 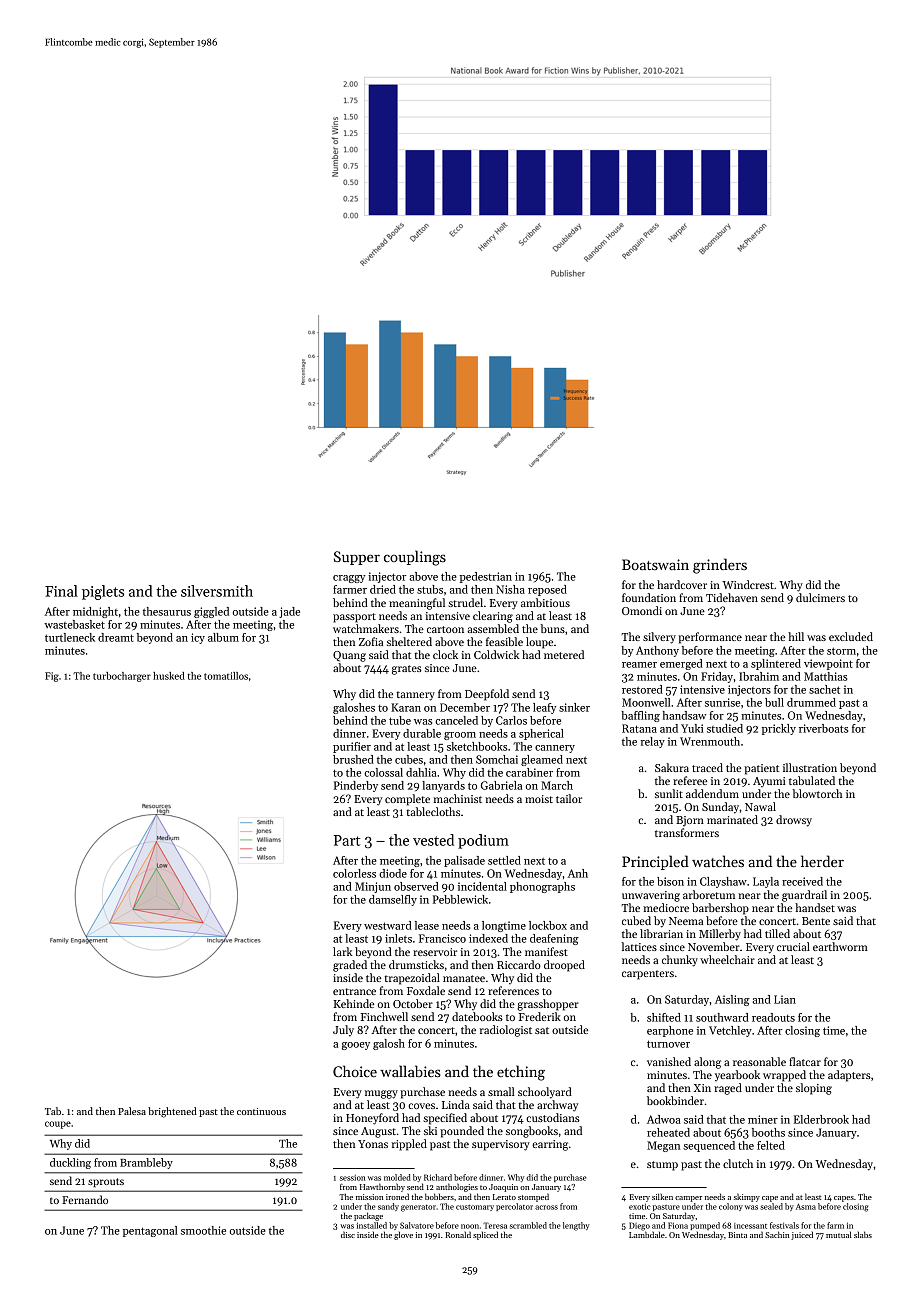 What do you see at coordinates (662, 1166) in the page?
I see `stump` at bounding box center [662, 1166].
